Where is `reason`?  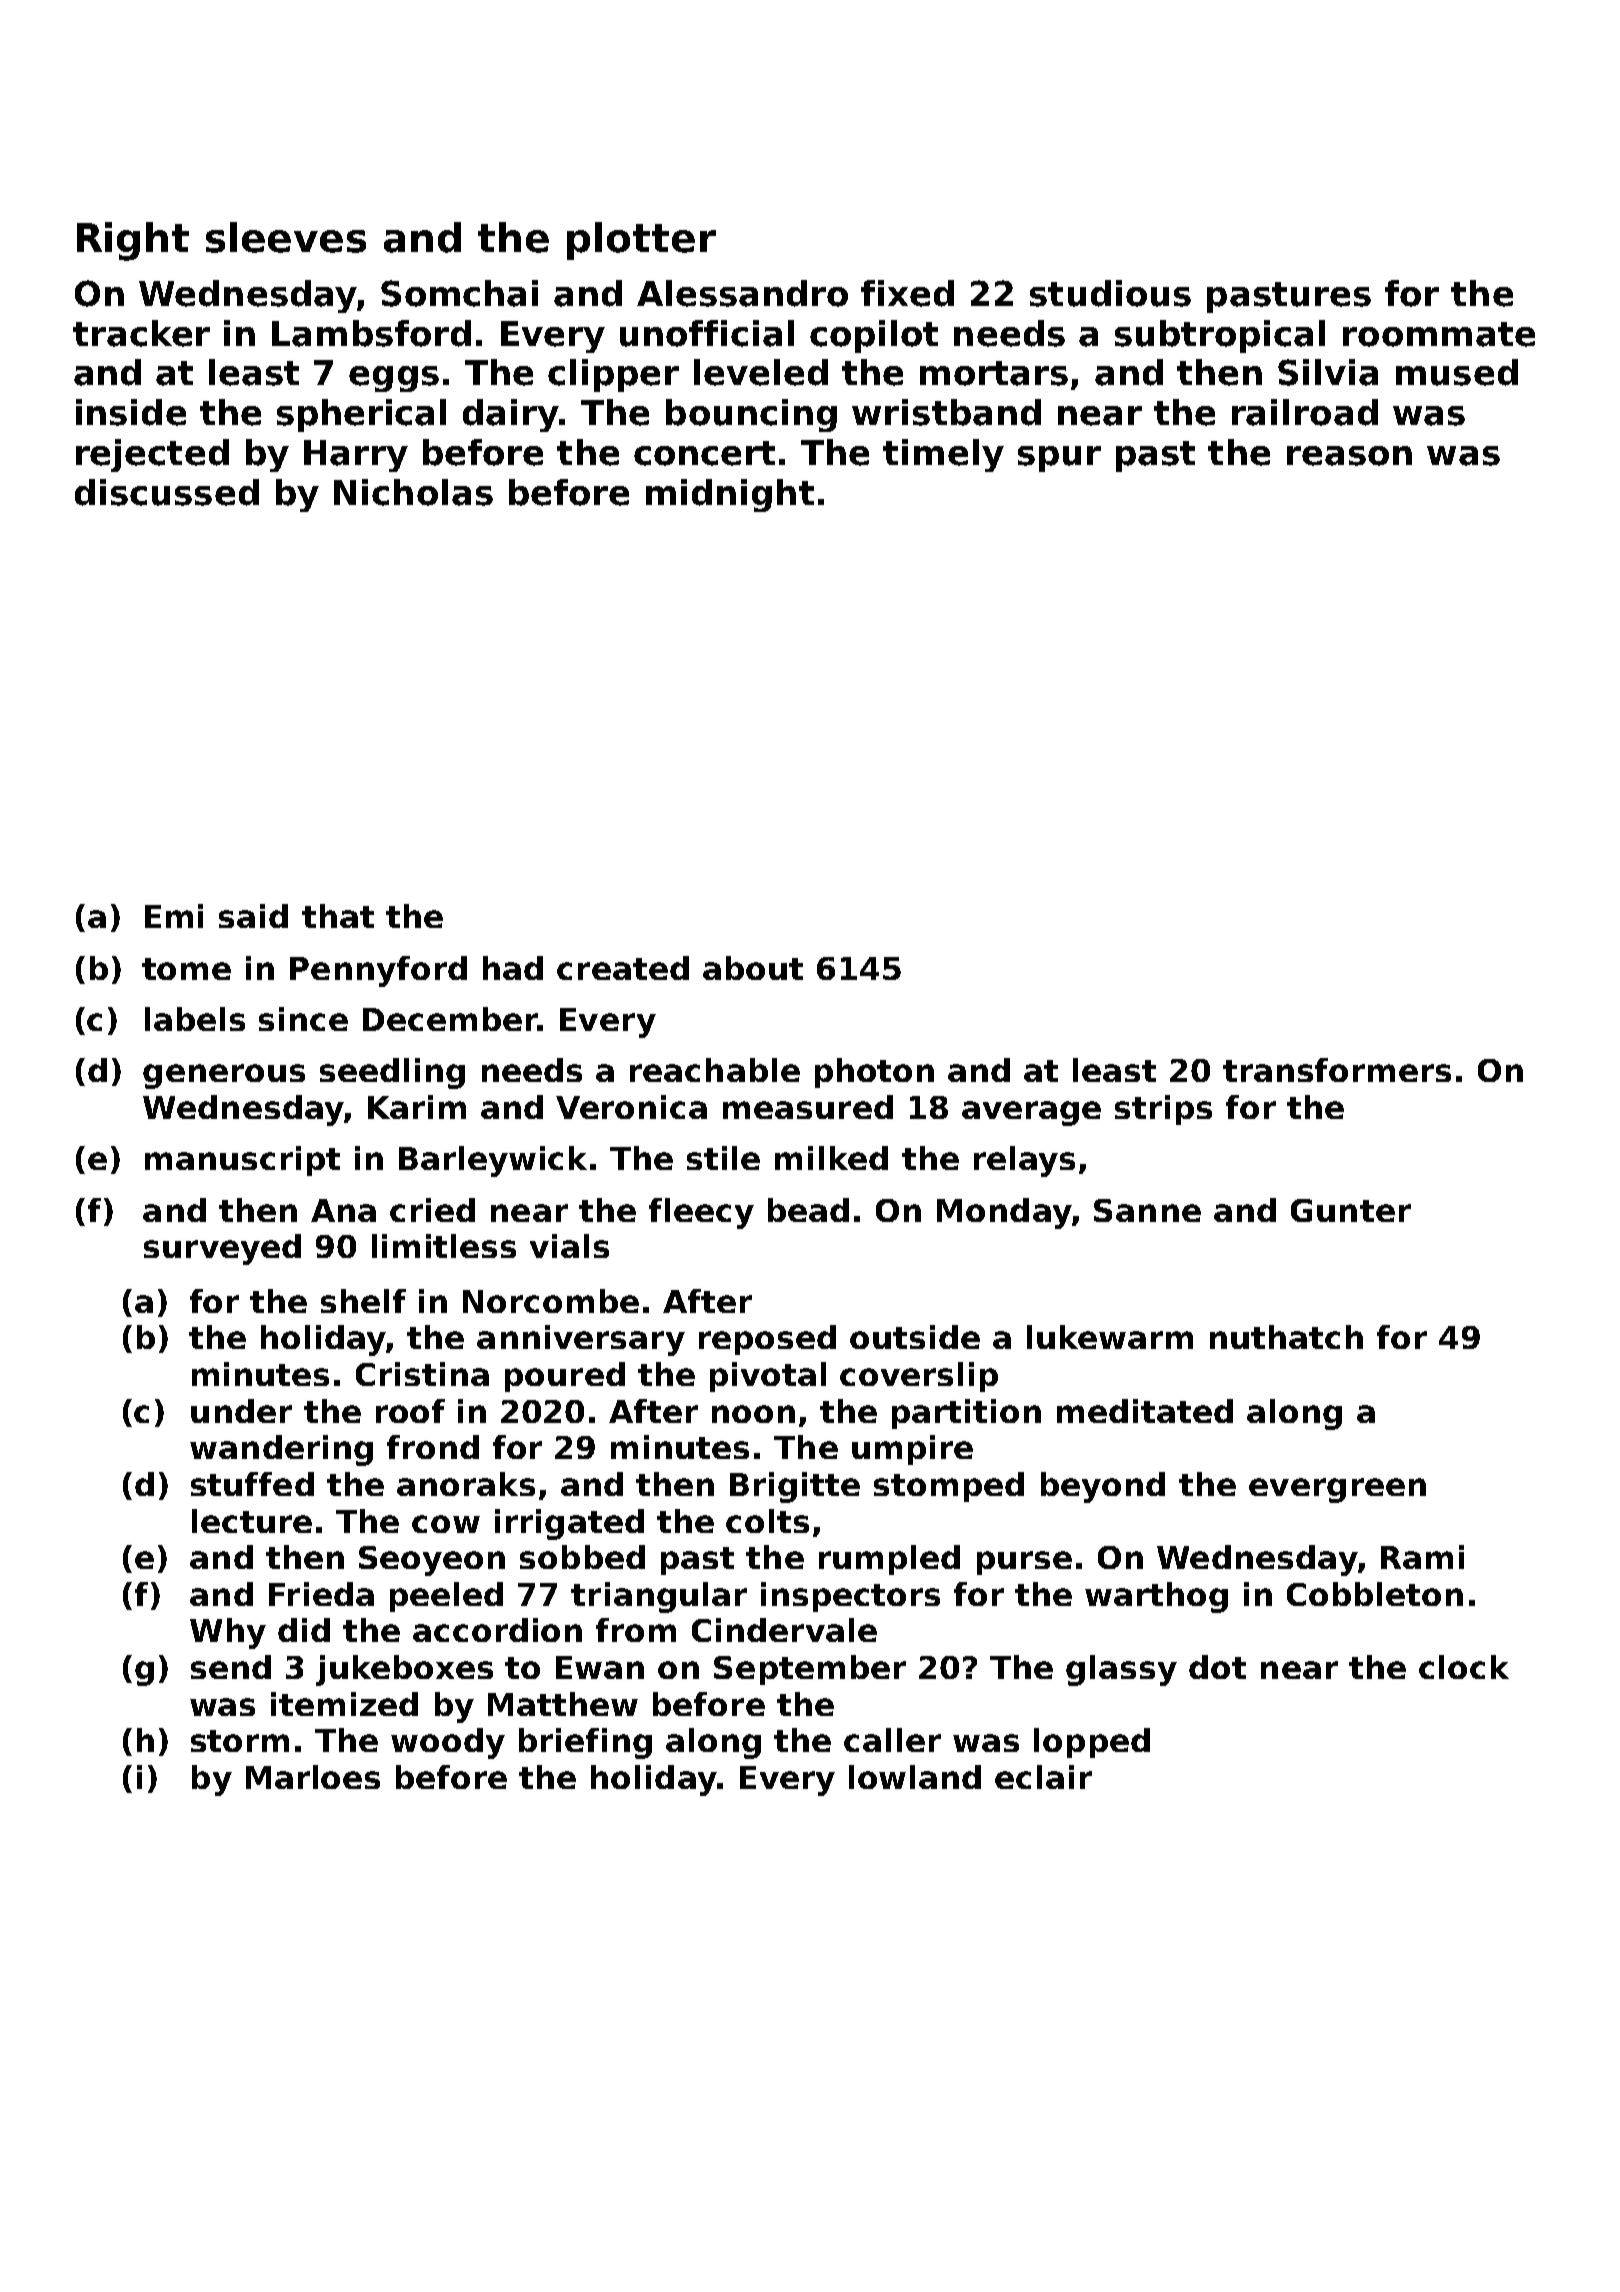 reason is located at coordinates (1349, 456).
